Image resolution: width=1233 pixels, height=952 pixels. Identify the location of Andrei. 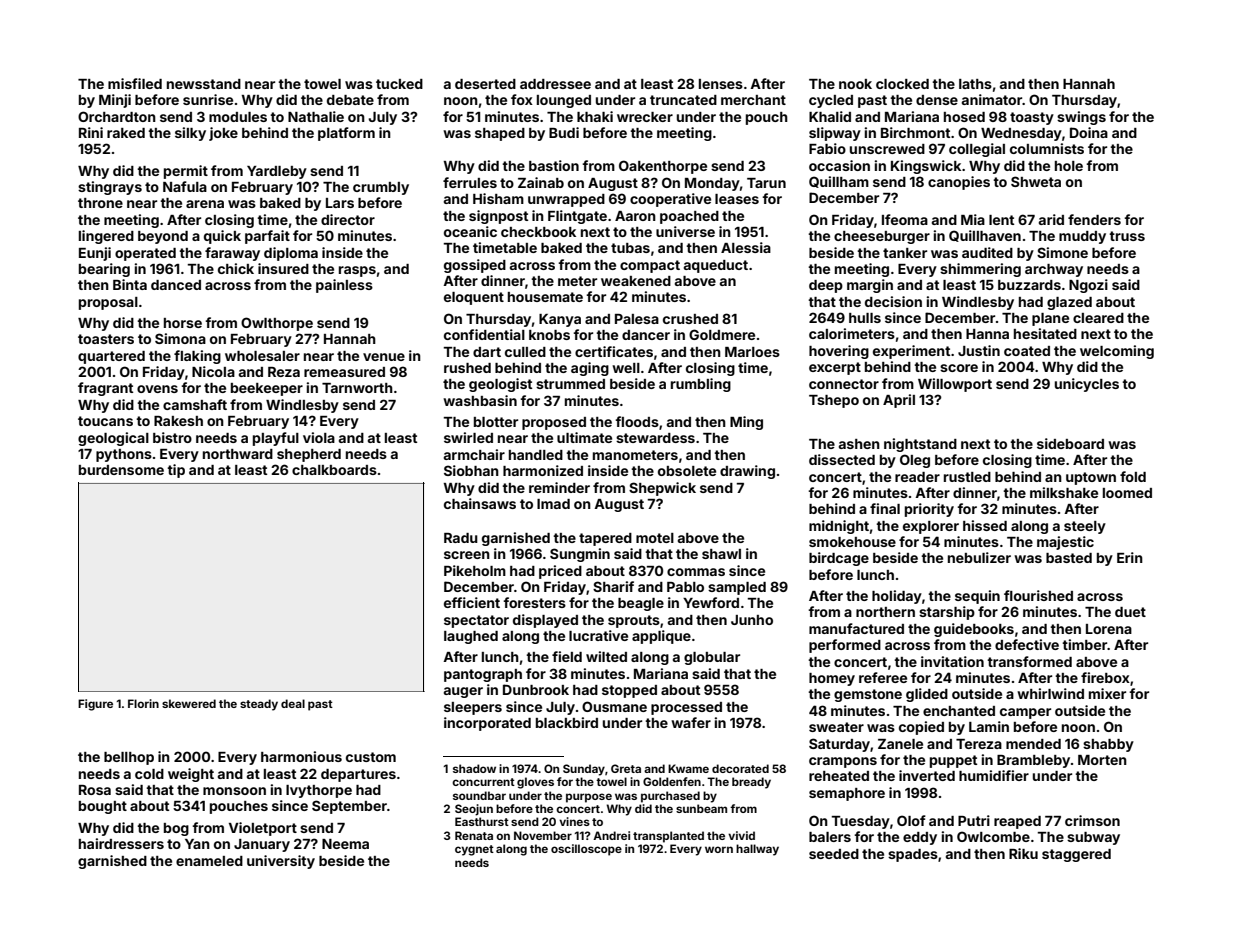
(611, 835).
